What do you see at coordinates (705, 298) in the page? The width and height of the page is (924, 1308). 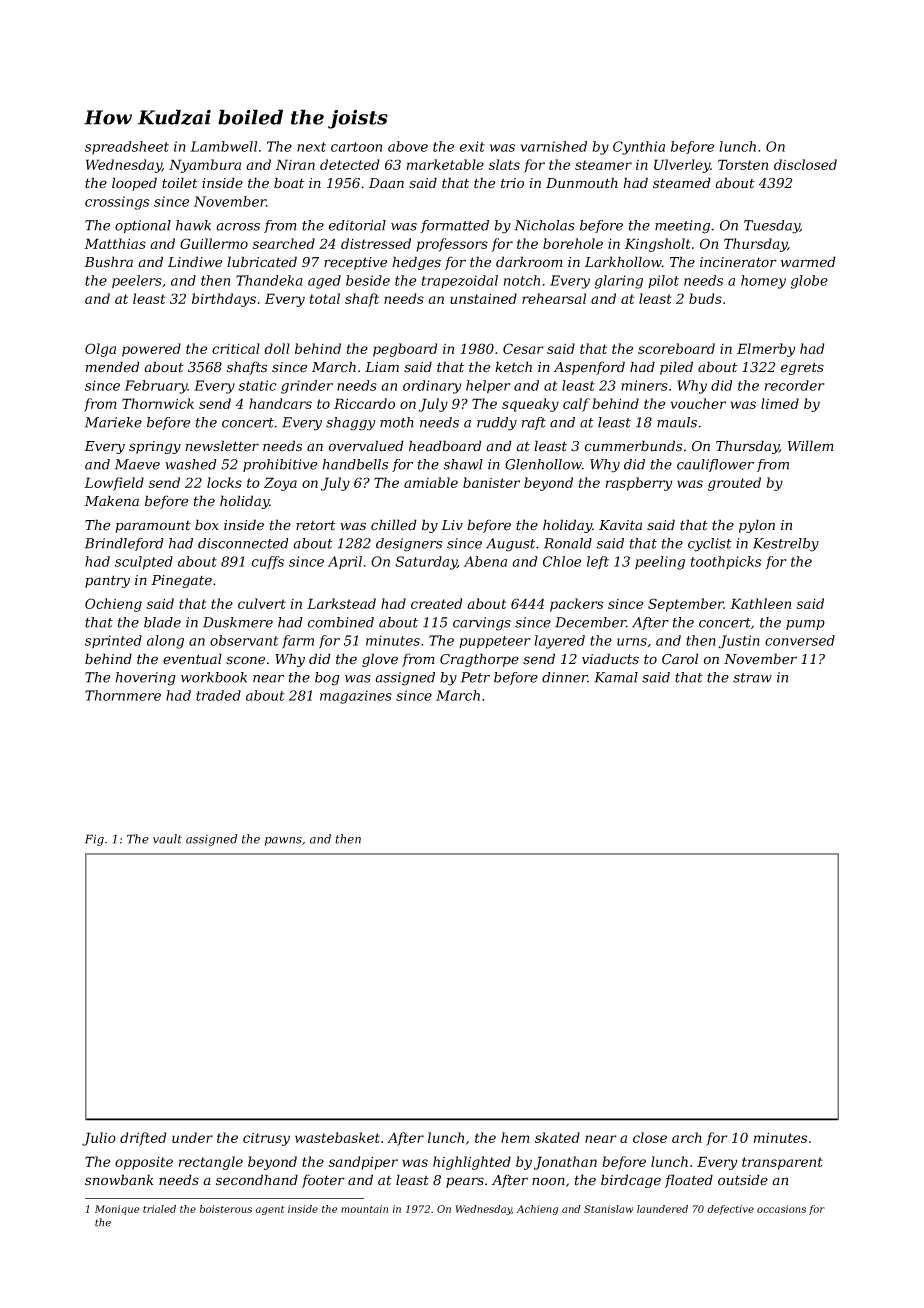 I see `buds` at bounding box center [705, 298].
